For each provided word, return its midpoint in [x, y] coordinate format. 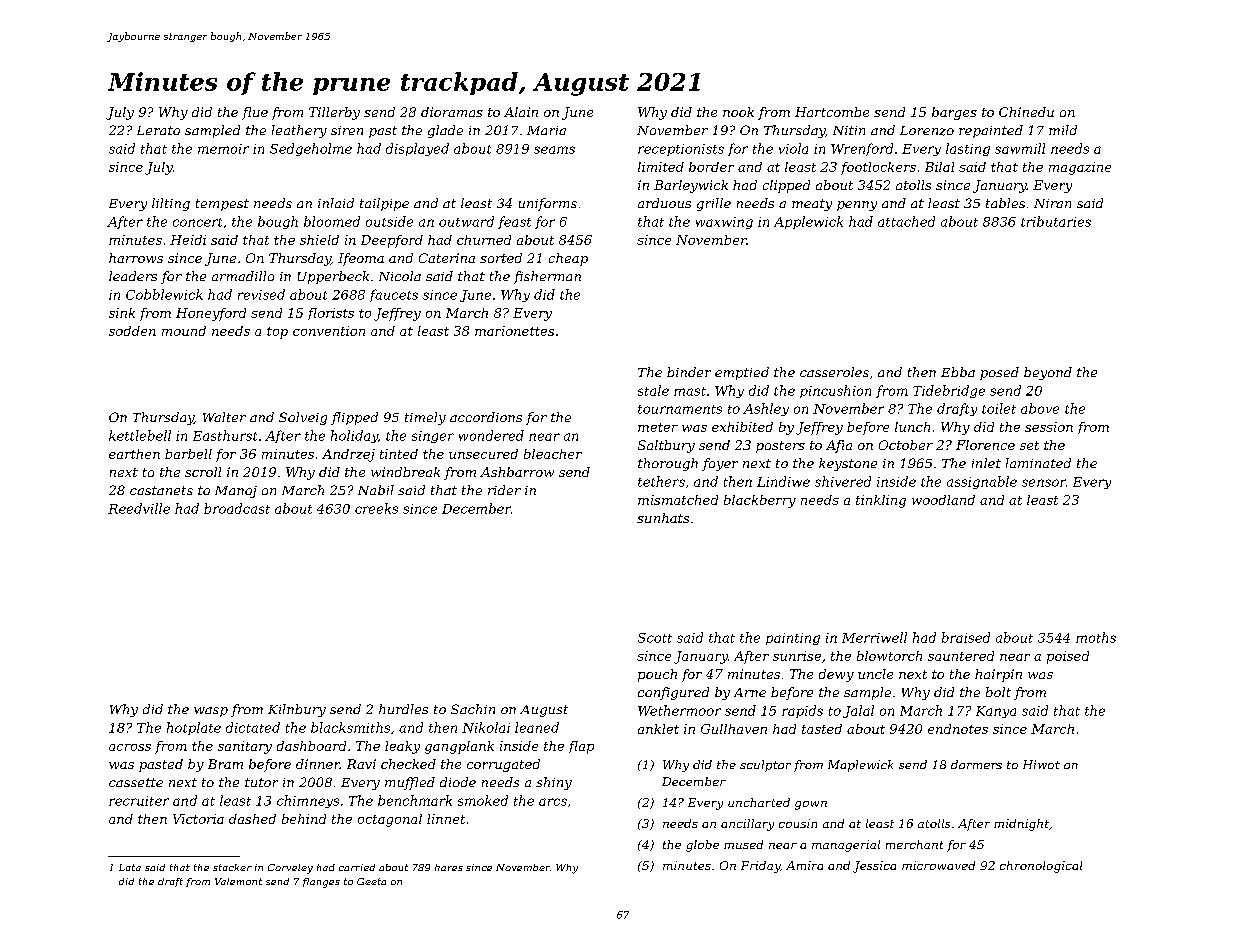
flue [255, 113]
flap [581, 747]
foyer [720, 464]
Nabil [376, 490]
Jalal [858, 711]
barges [954, 113]
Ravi [361, 764]
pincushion [835, 391]
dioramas [452, 112]
